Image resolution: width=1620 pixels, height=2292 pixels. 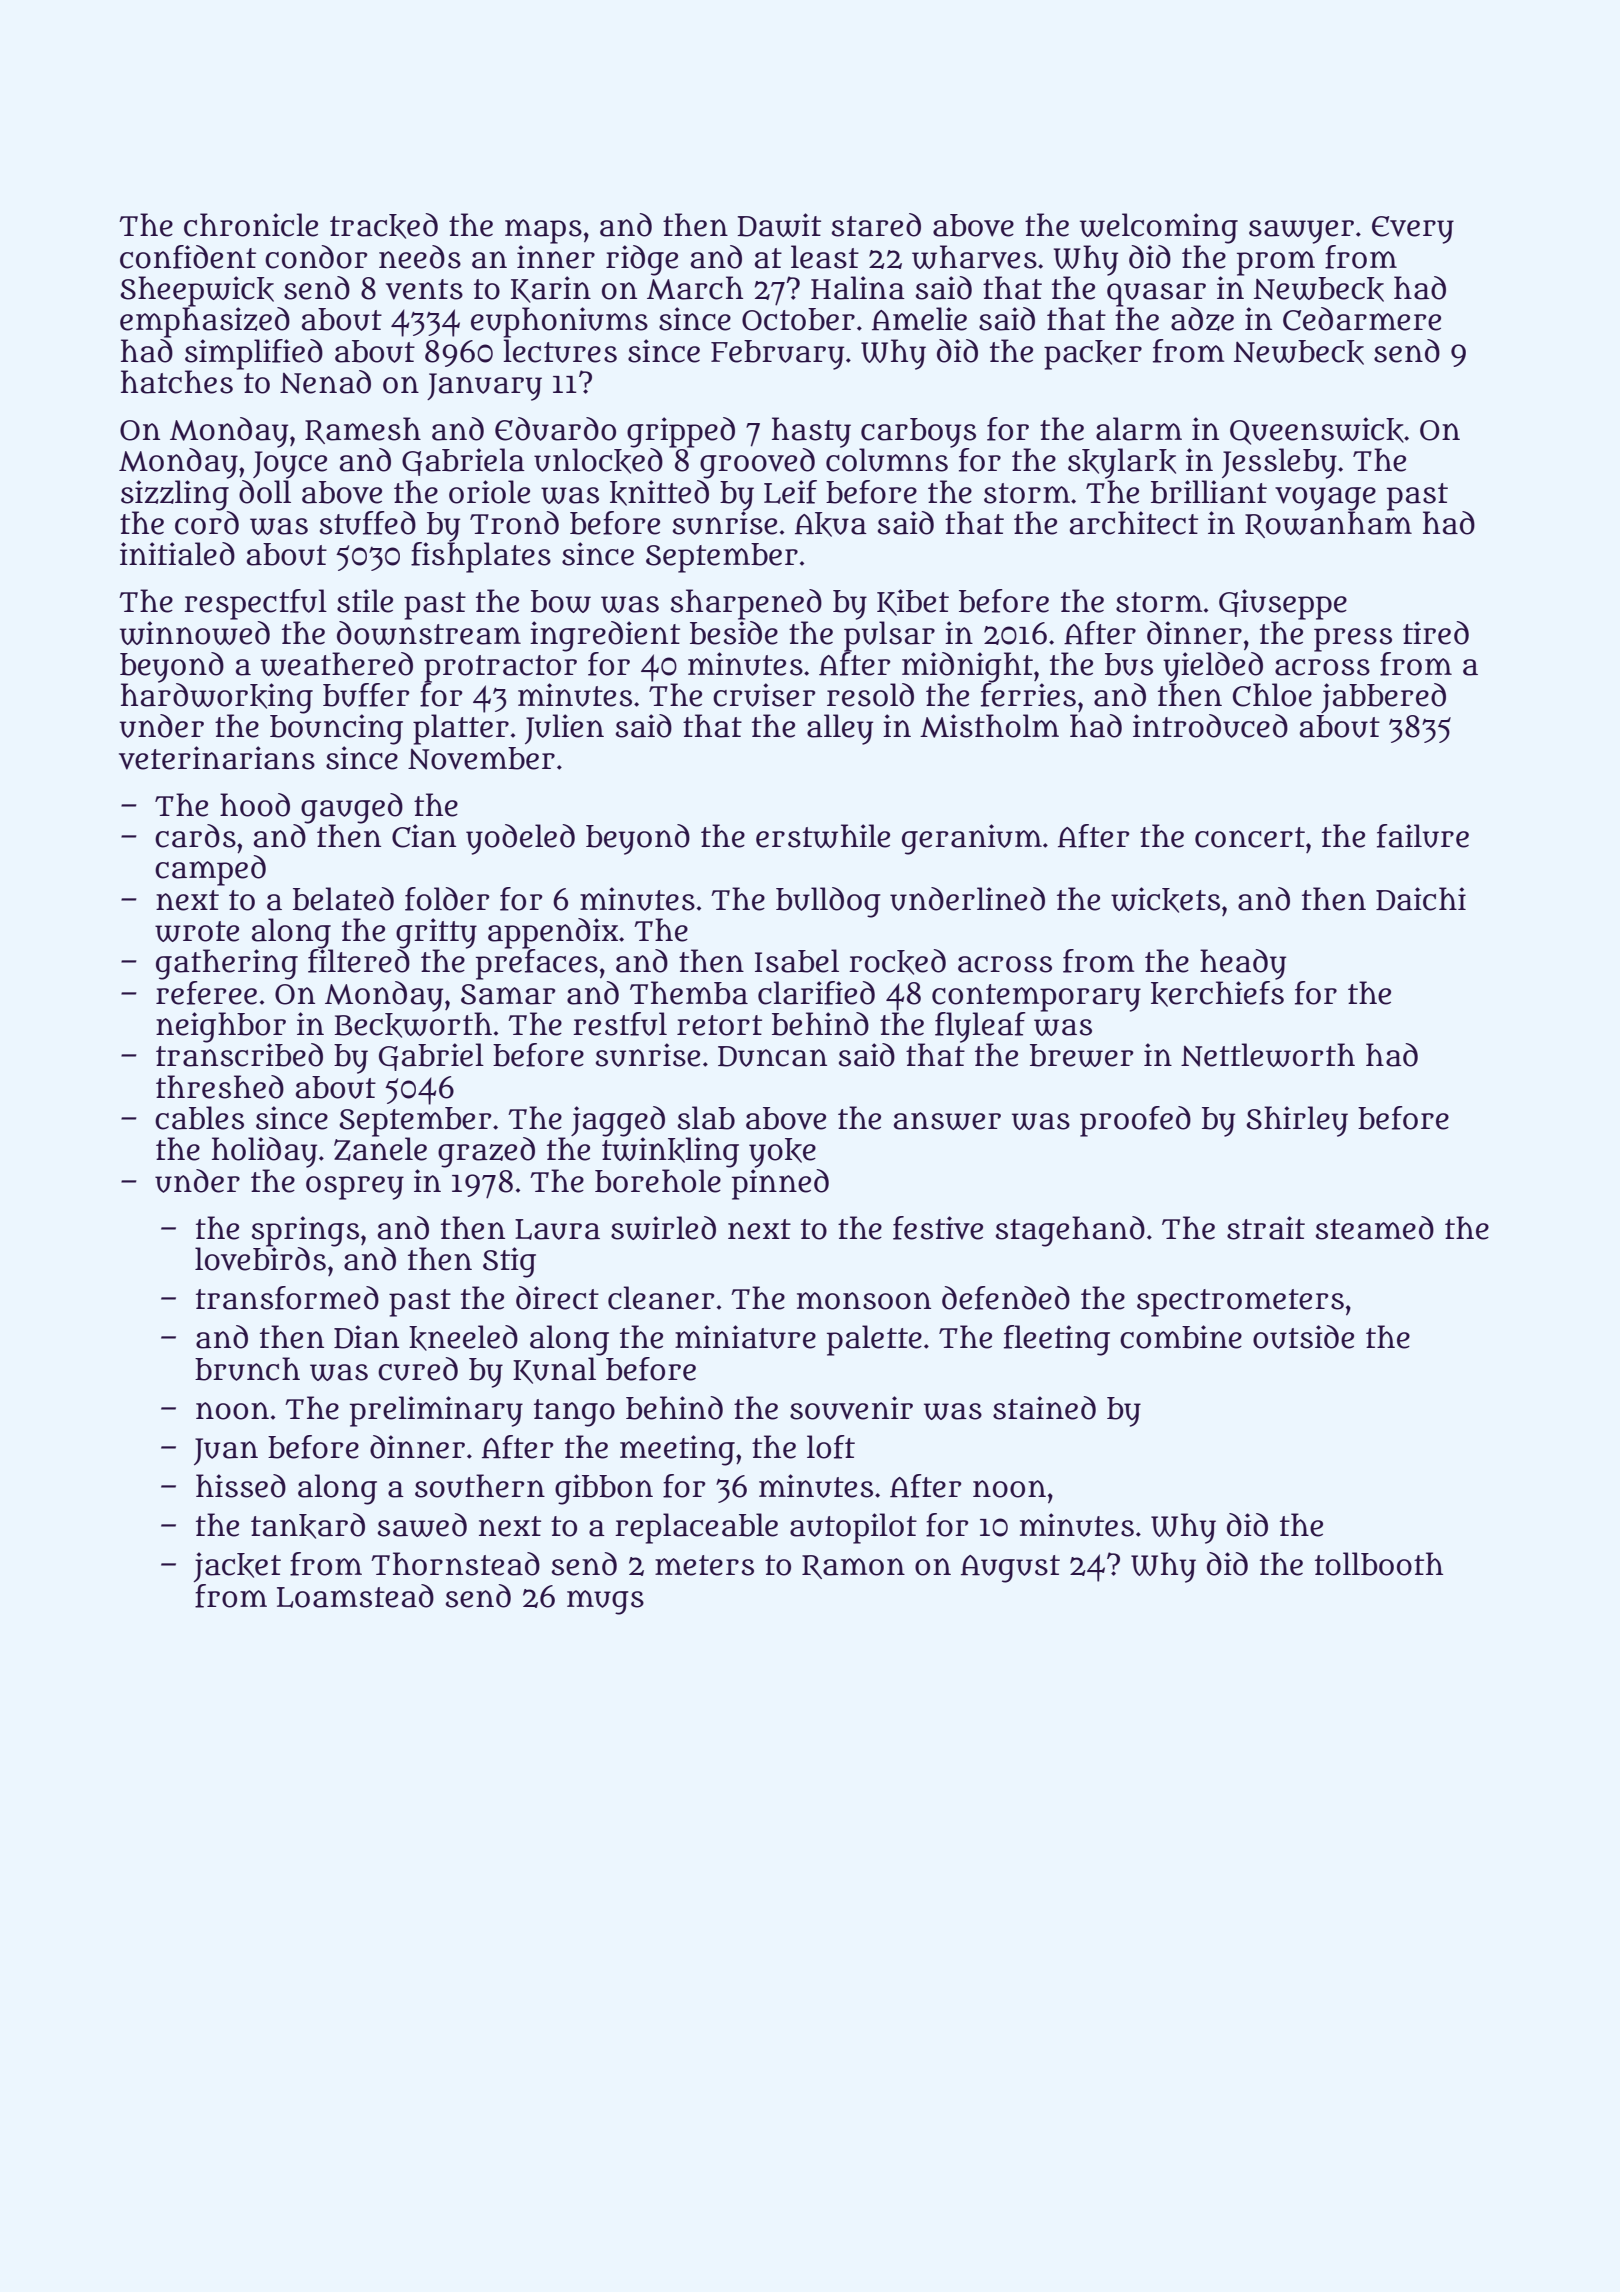 I want to click on ridge, so click(x=642, y=260).
